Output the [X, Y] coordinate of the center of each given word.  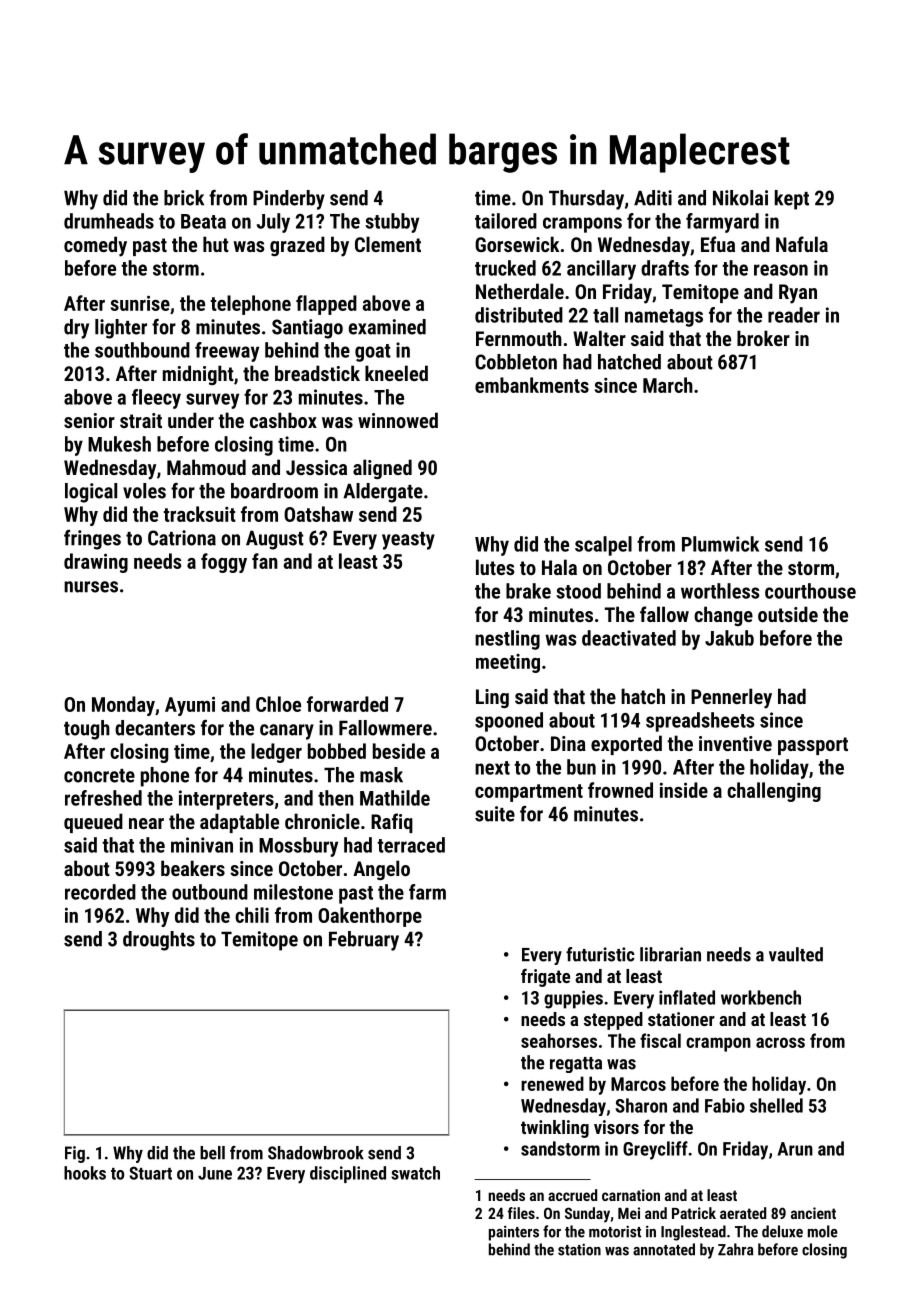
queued [93, 823]
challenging [774, 792]
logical [91, 493]
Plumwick [720, 544]
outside [788, 614]
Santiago [307, 329]
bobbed [337, 751]
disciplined [348, 1174]
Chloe [278, 704]
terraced [411, 845]
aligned [382, 469]
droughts [159, 941]
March [668, 385]
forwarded [347, 704]
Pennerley [731, 698]
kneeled [396, 373]
